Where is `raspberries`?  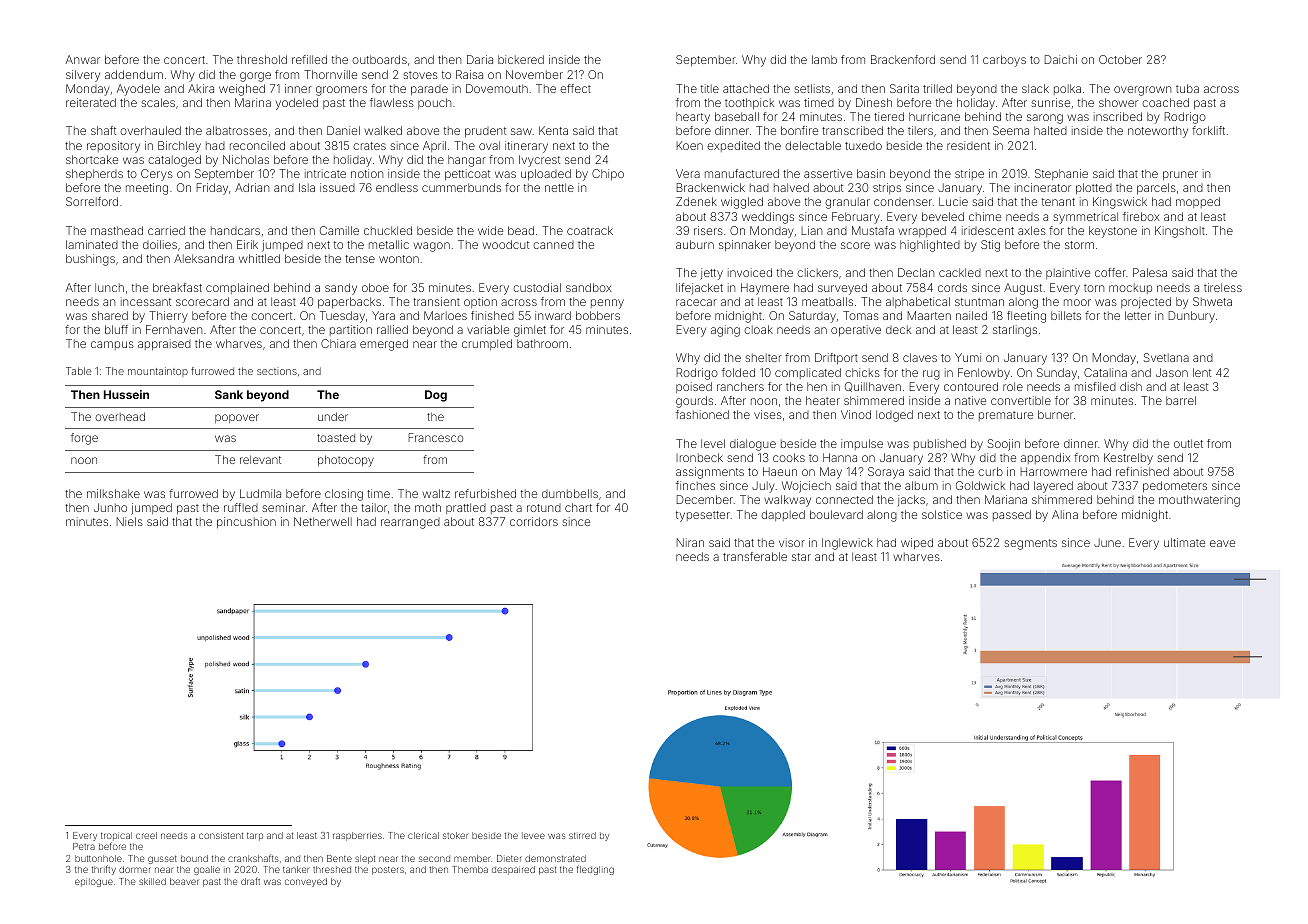 raspberries is located at coordinates (357, 836).
